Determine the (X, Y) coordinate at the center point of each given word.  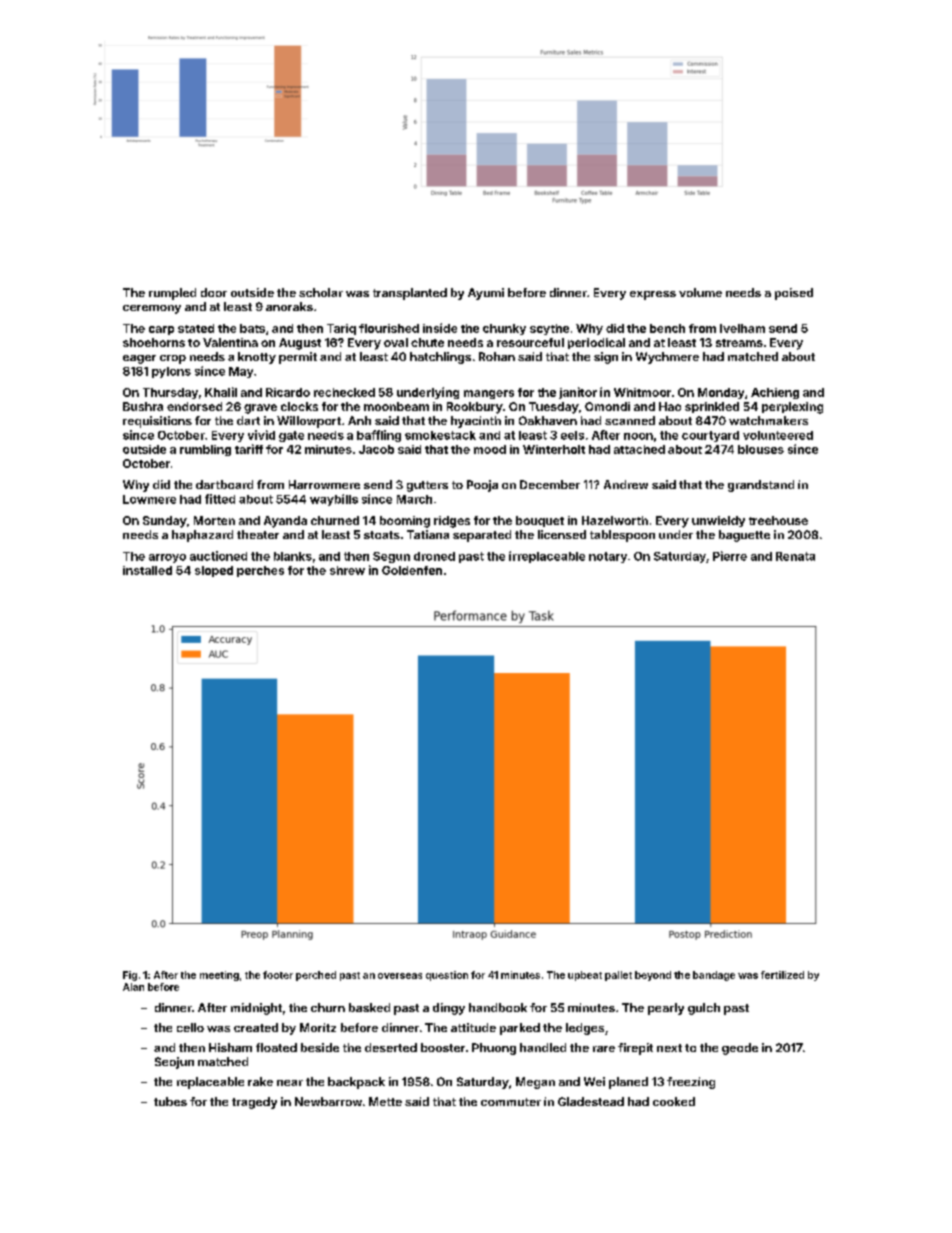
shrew (347, 570)
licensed (562, 534)
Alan (133, 987)
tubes (170, 1101)
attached (639, 449)
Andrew (626, 484)
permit (298, 358)
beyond (653, 976)
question (447, 976)
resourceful (530, 342)
